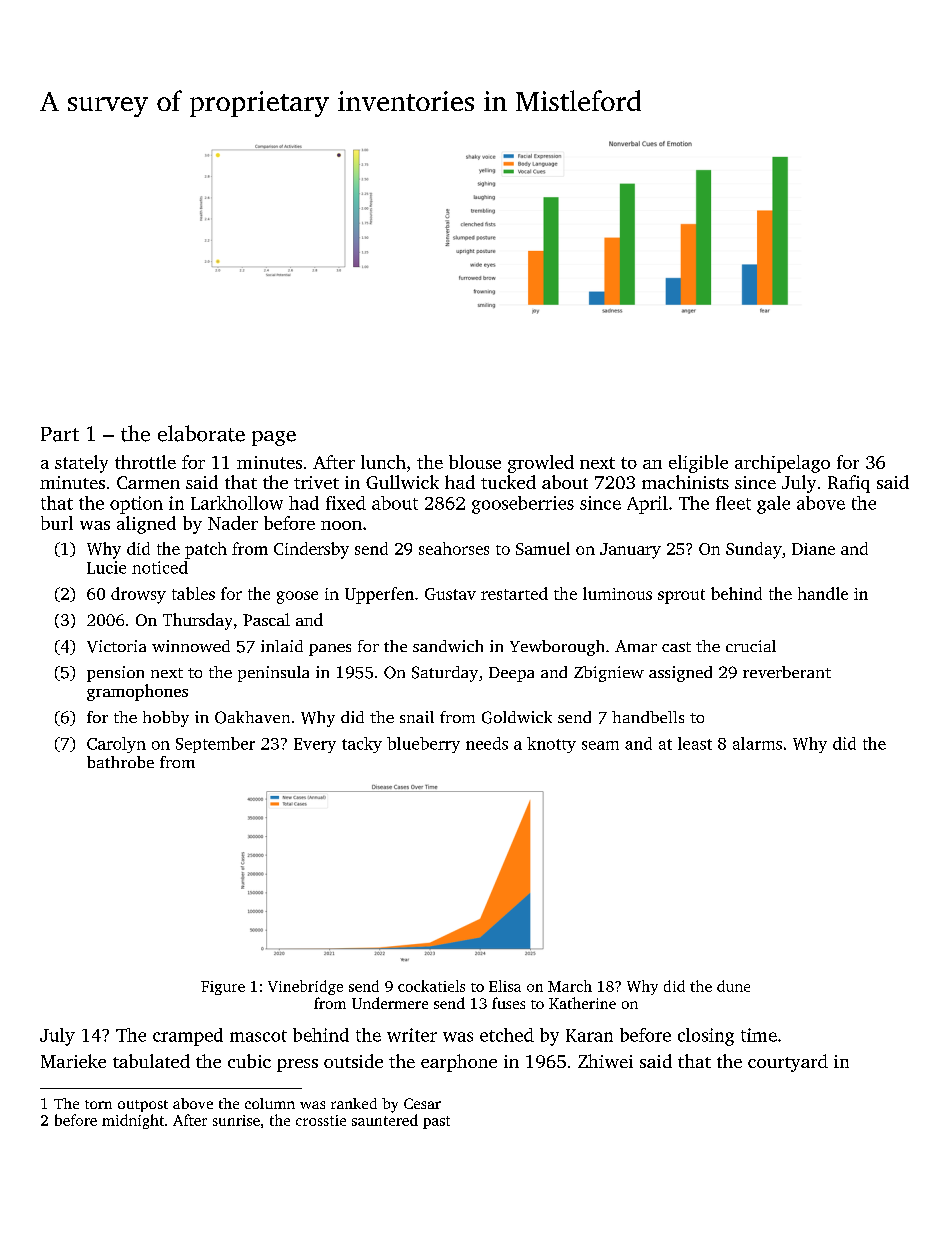  What do you see at coordinates (274, 438) in the screenshot?
I see `page` at bounding box center [274, 438].
